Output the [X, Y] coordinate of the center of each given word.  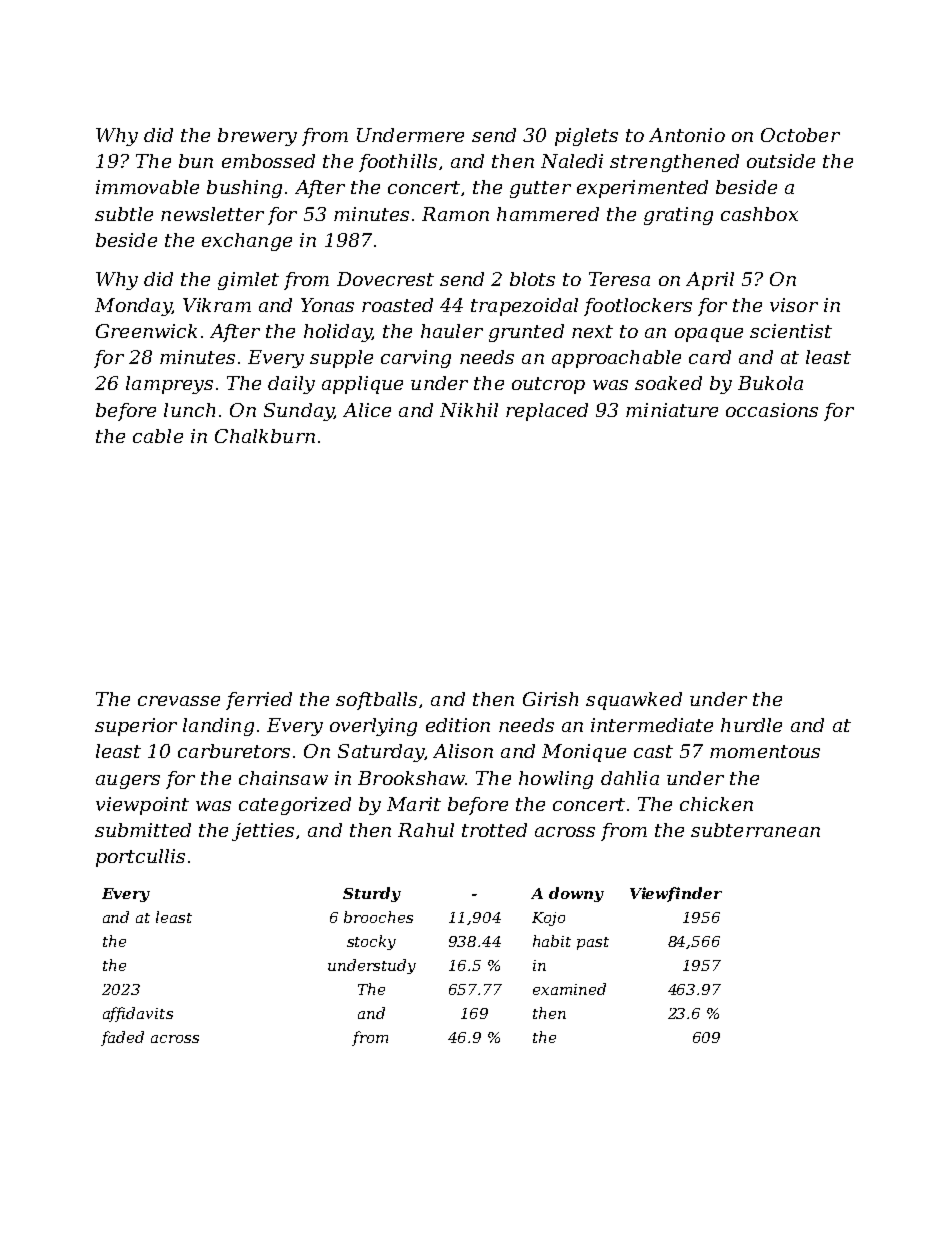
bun [196, 161]
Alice [367, 410]
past [593, 943]
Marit [414, 804]
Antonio [687, 135]
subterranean [755, 830]
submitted [143, 830]
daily [291, 385]
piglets [586, 137]
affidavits [138, 1014]
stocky [371, 942]
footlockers [638, 307]
